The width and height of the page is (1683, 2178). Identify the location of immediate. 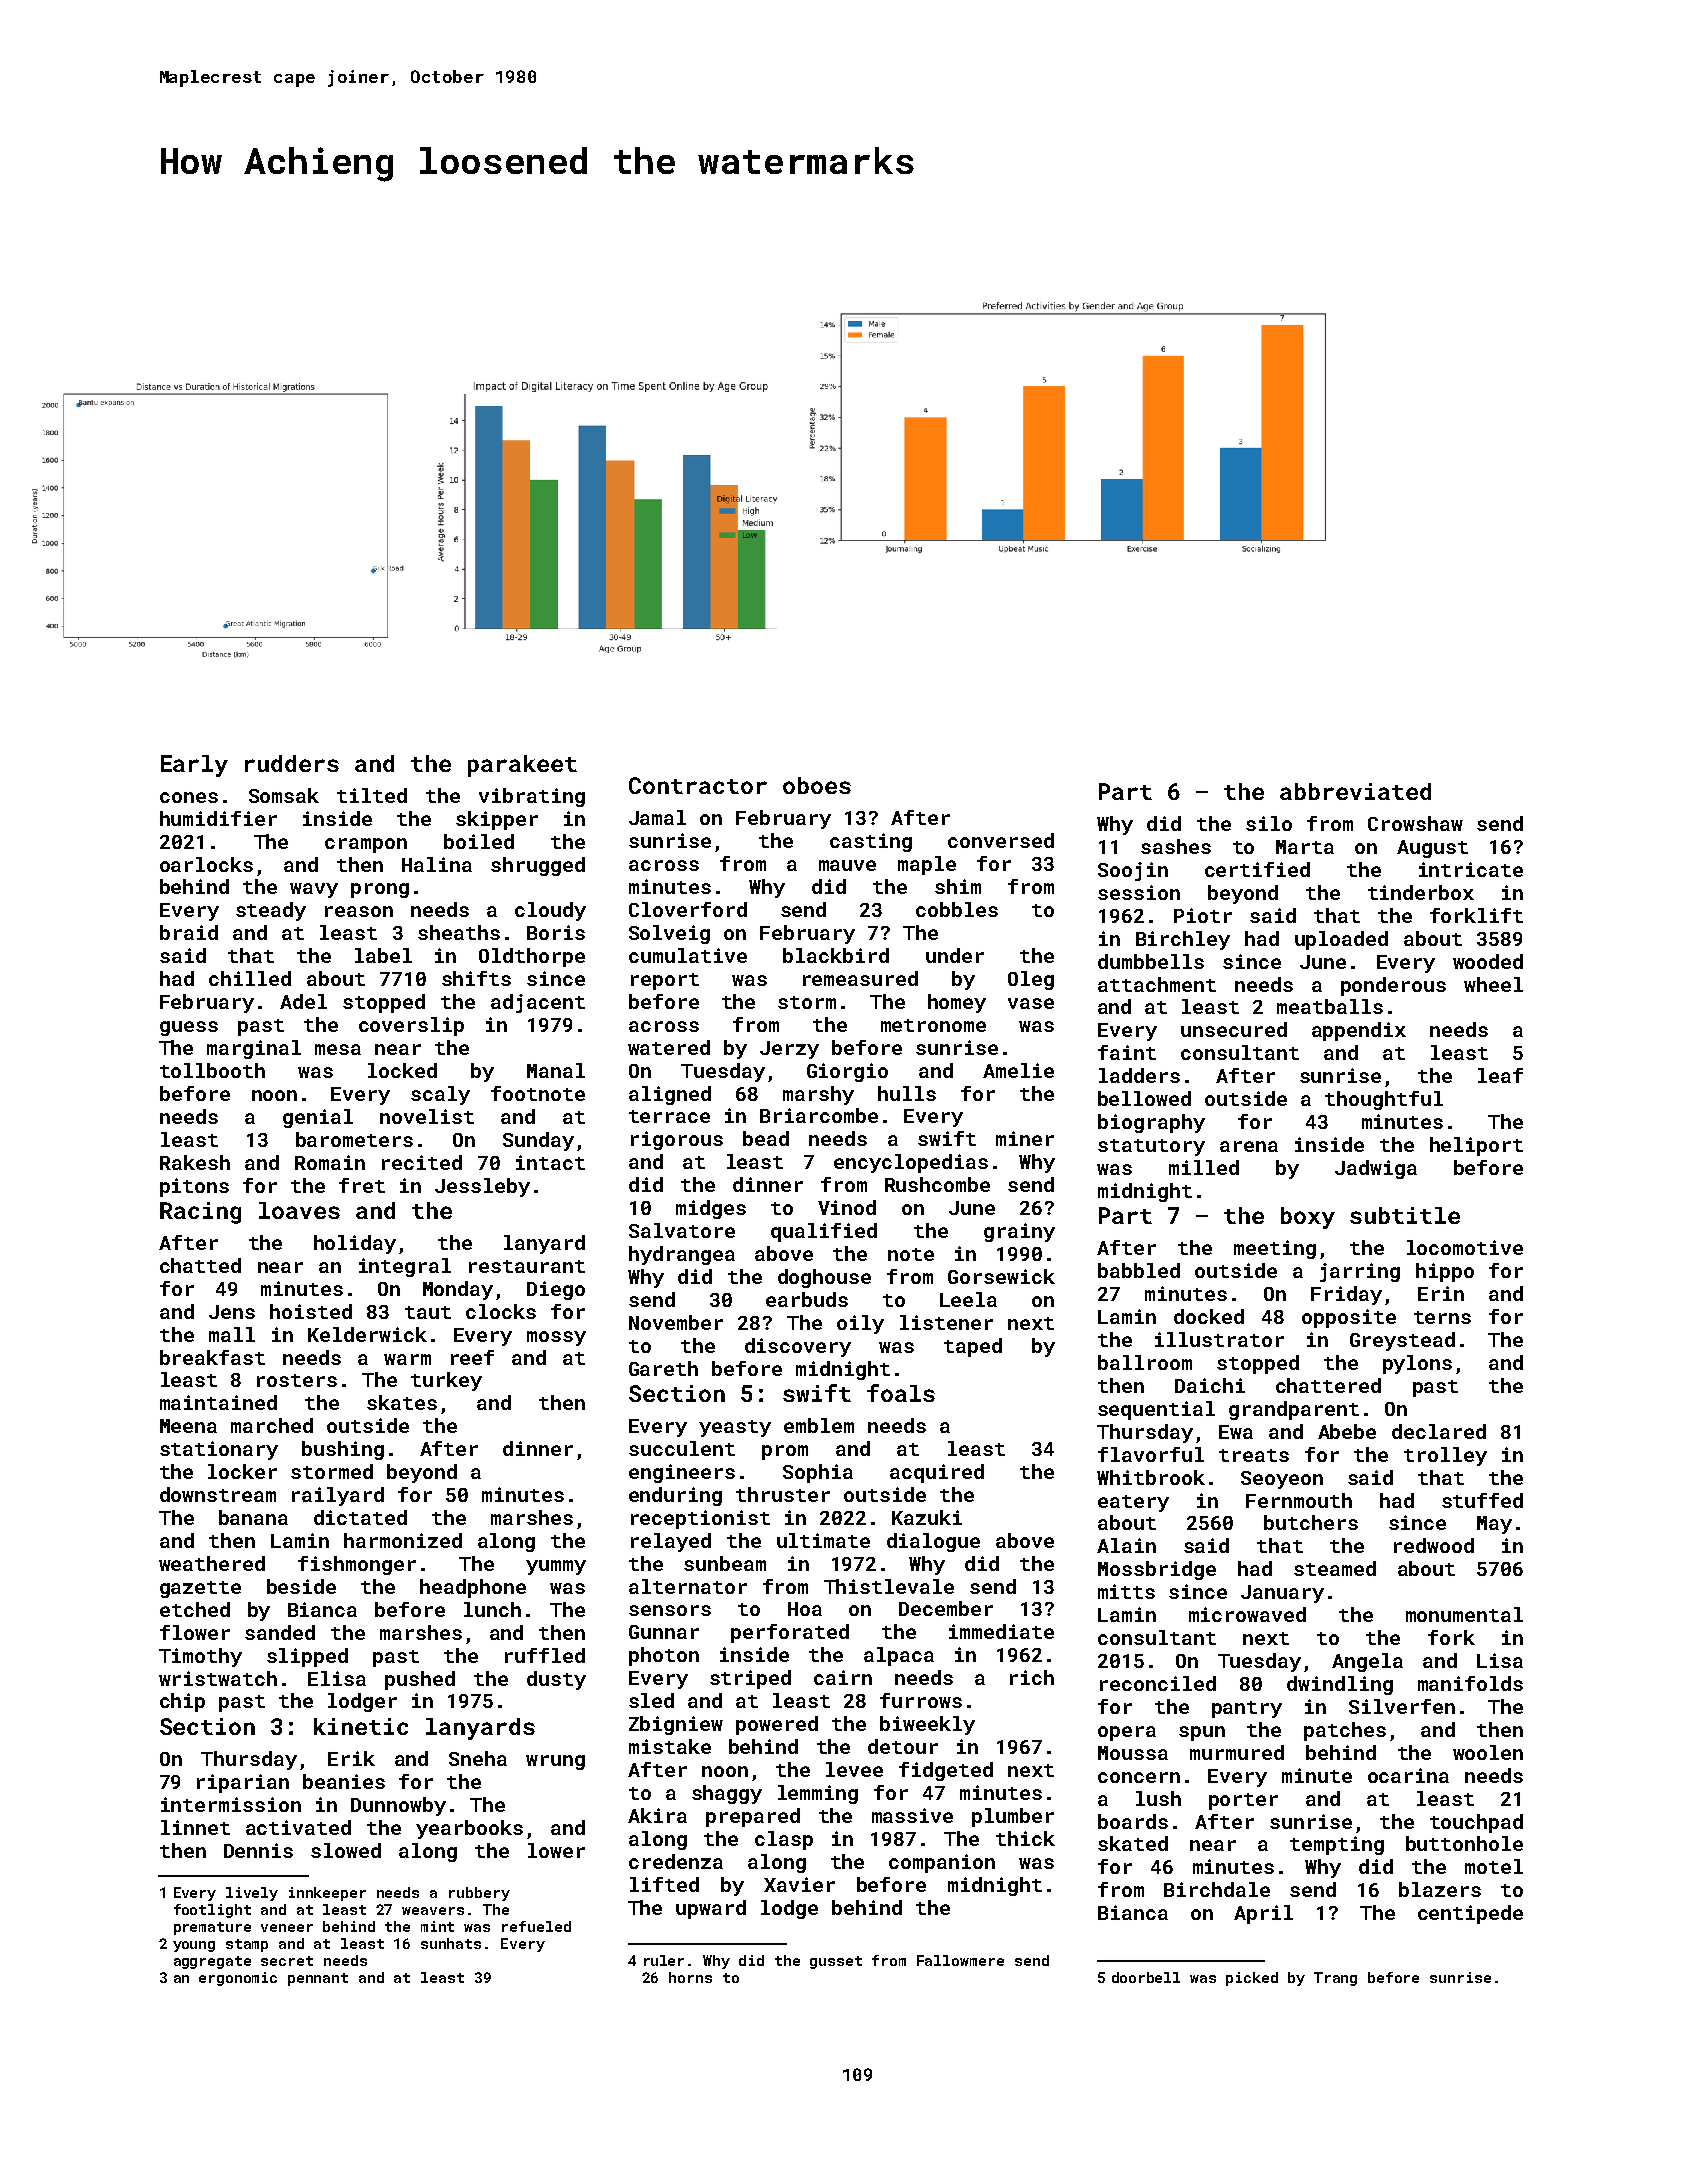
(1001, 1631).
